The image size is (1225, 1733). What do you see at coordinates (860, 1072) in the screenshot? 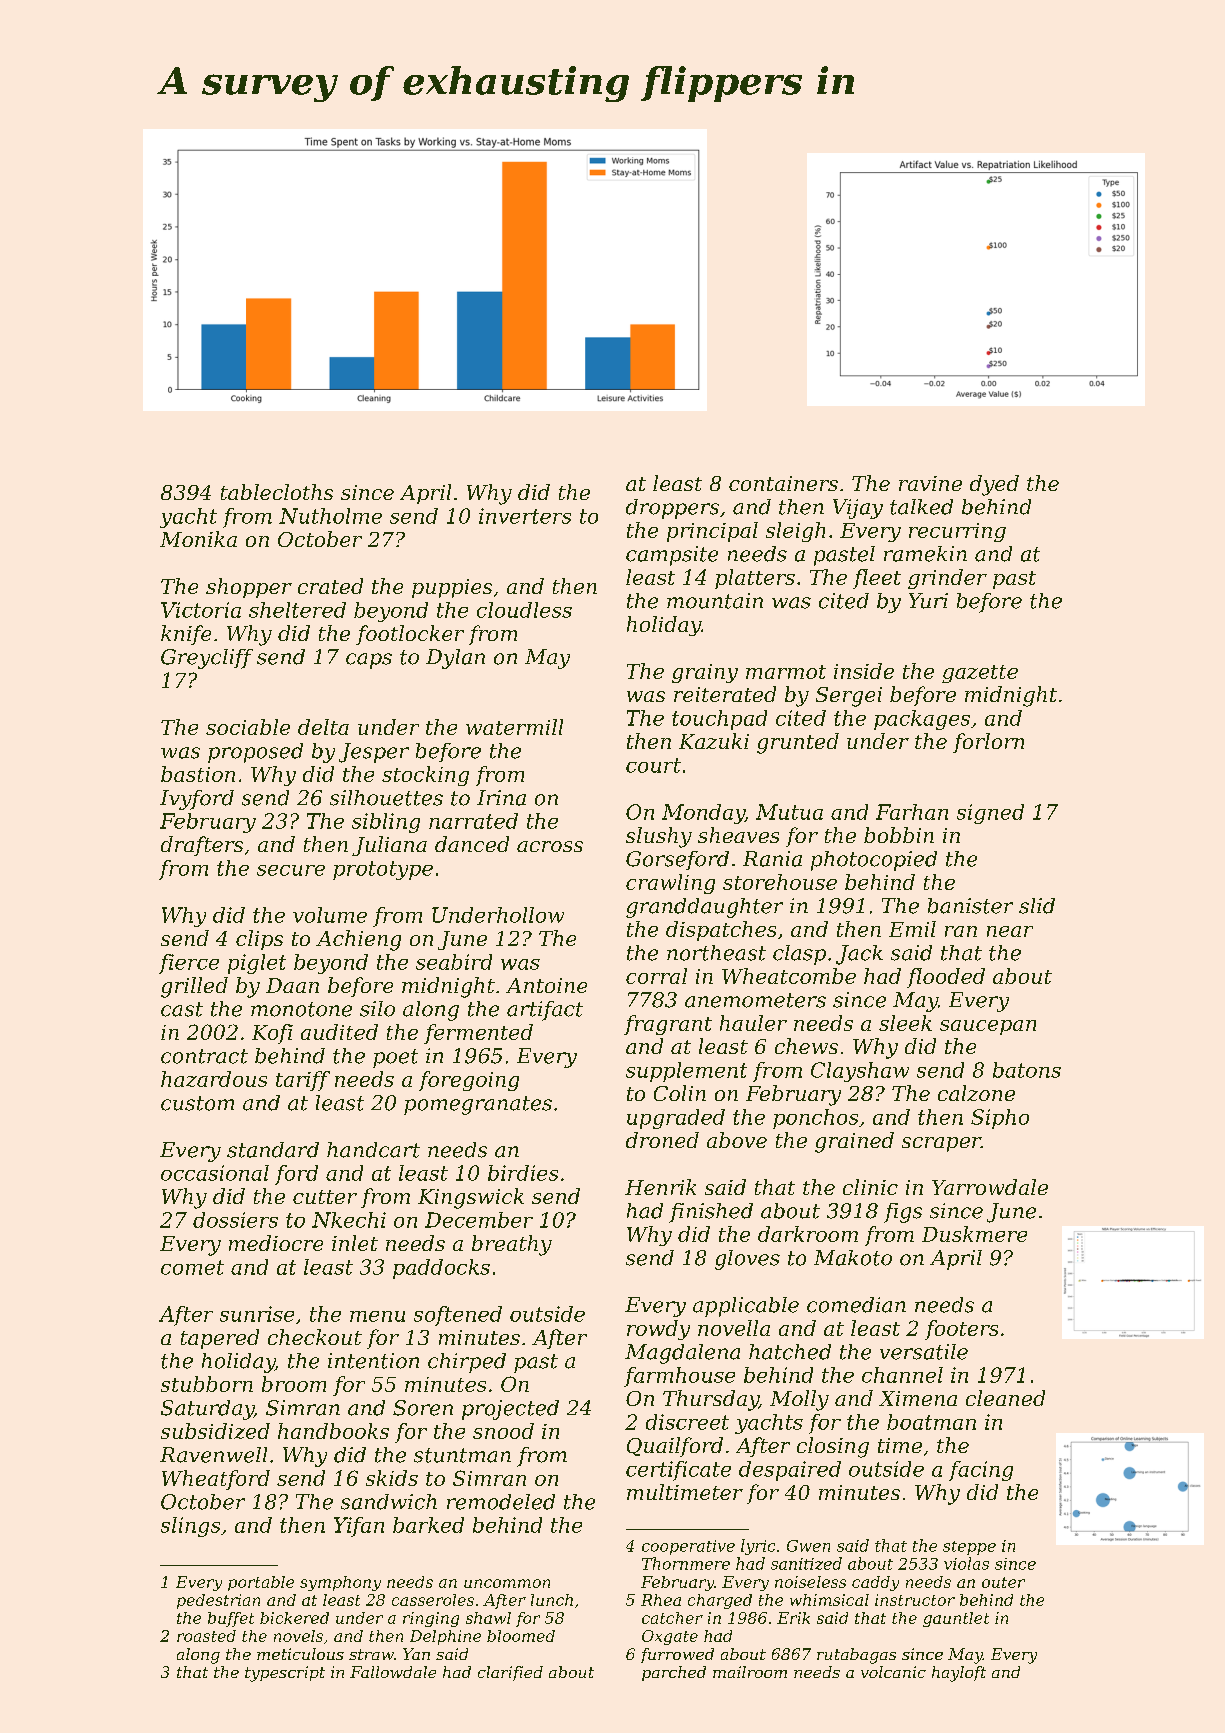
I see `Clayshaw` at bounding box center [860, 1072].
